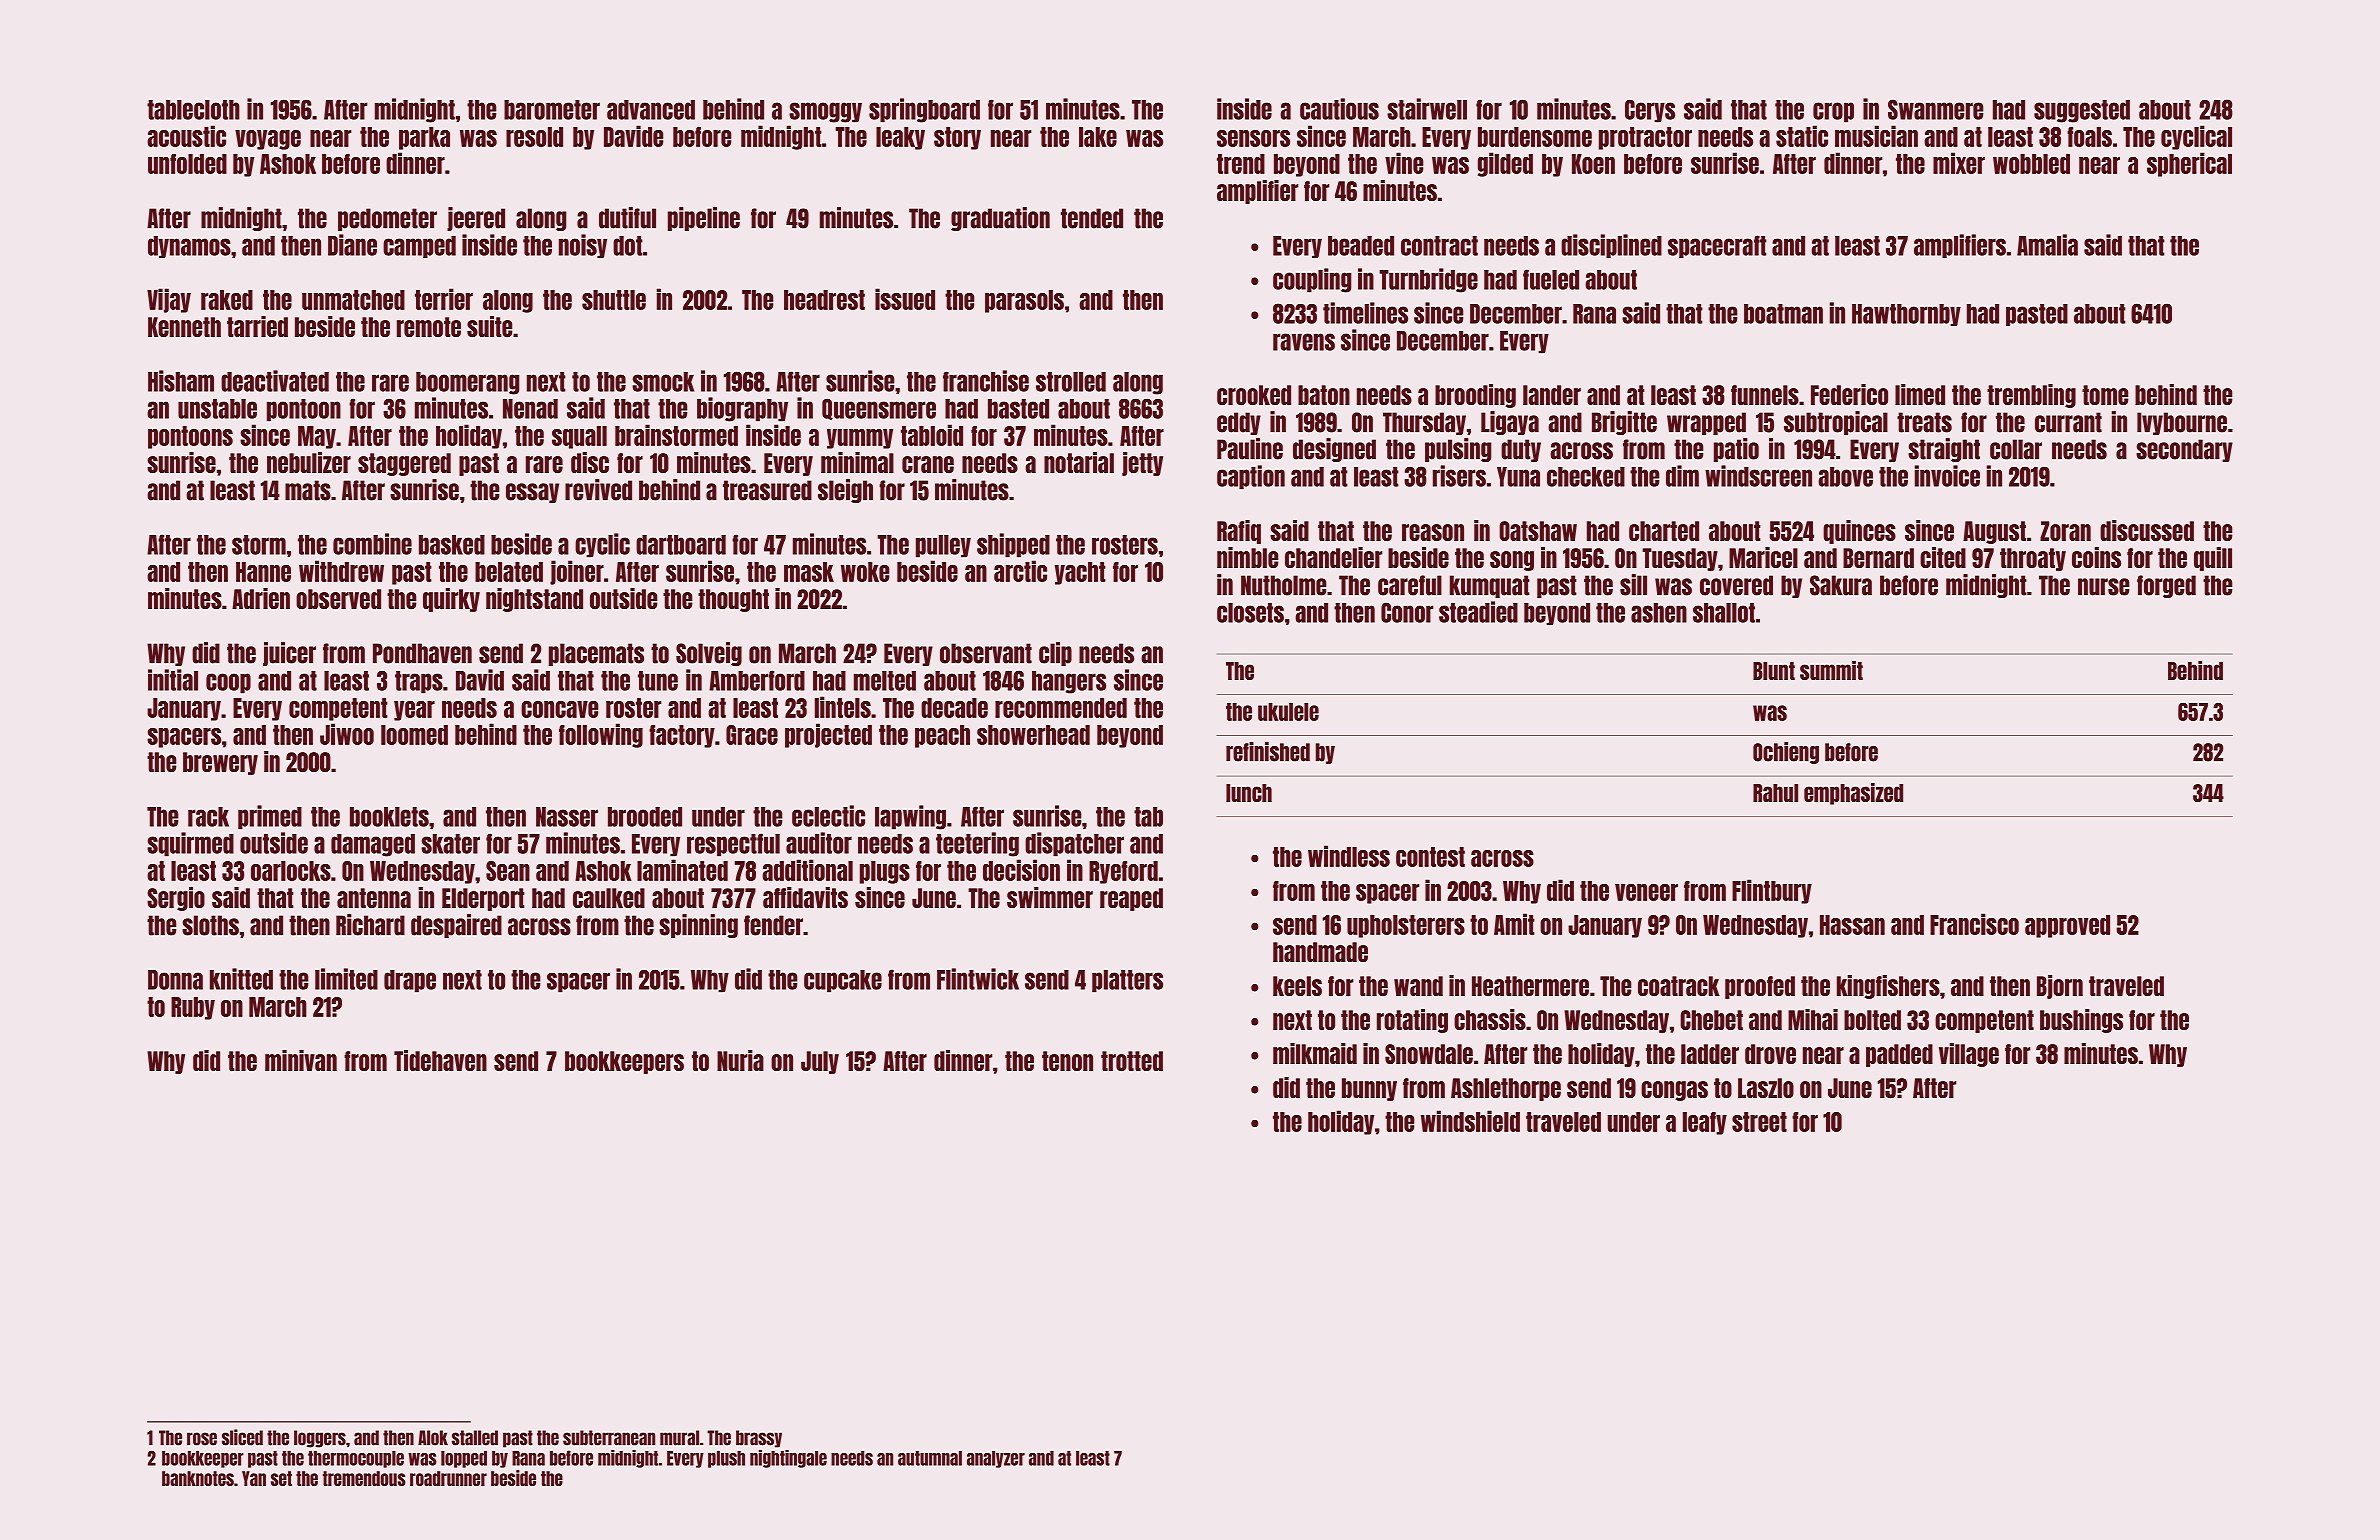 This screenshot has height=1540, width=2380. Describe the element at coordinates (1759, 1122) in the screenshot. I see `street` at that location.
